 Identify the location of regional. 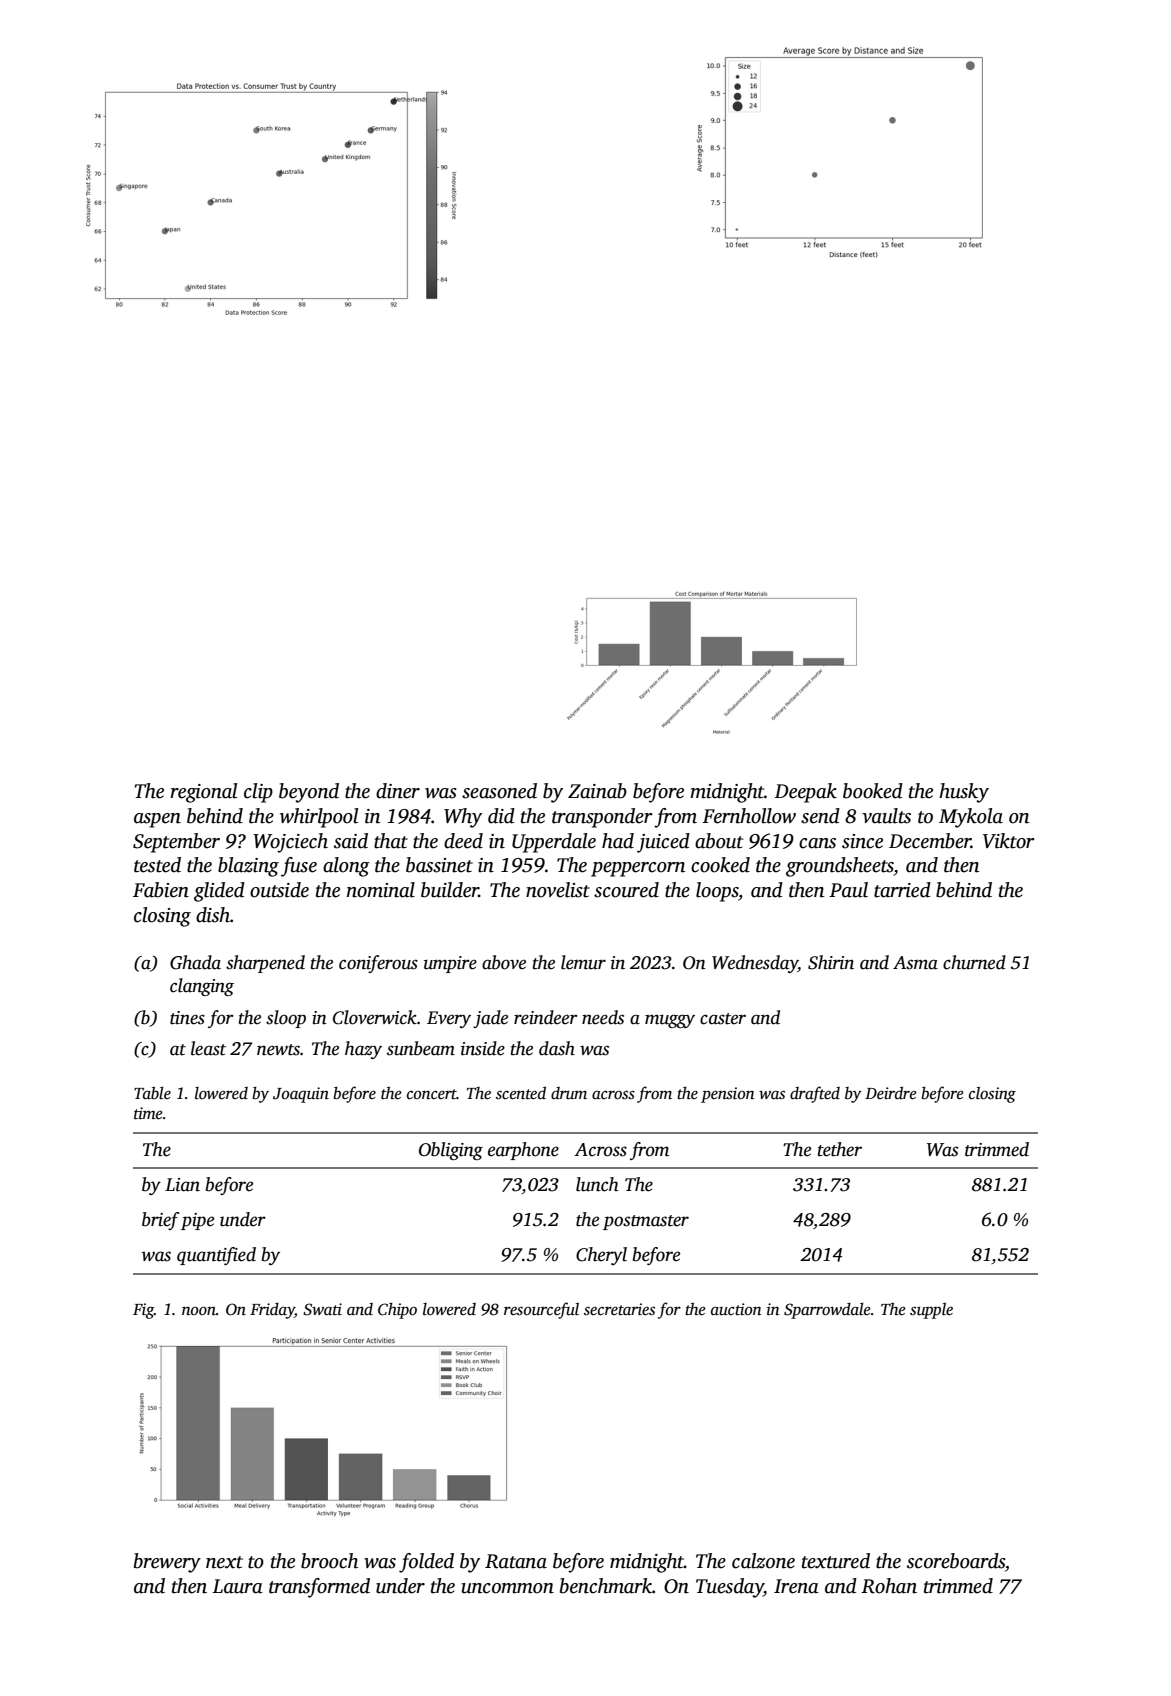
(203, 793).
